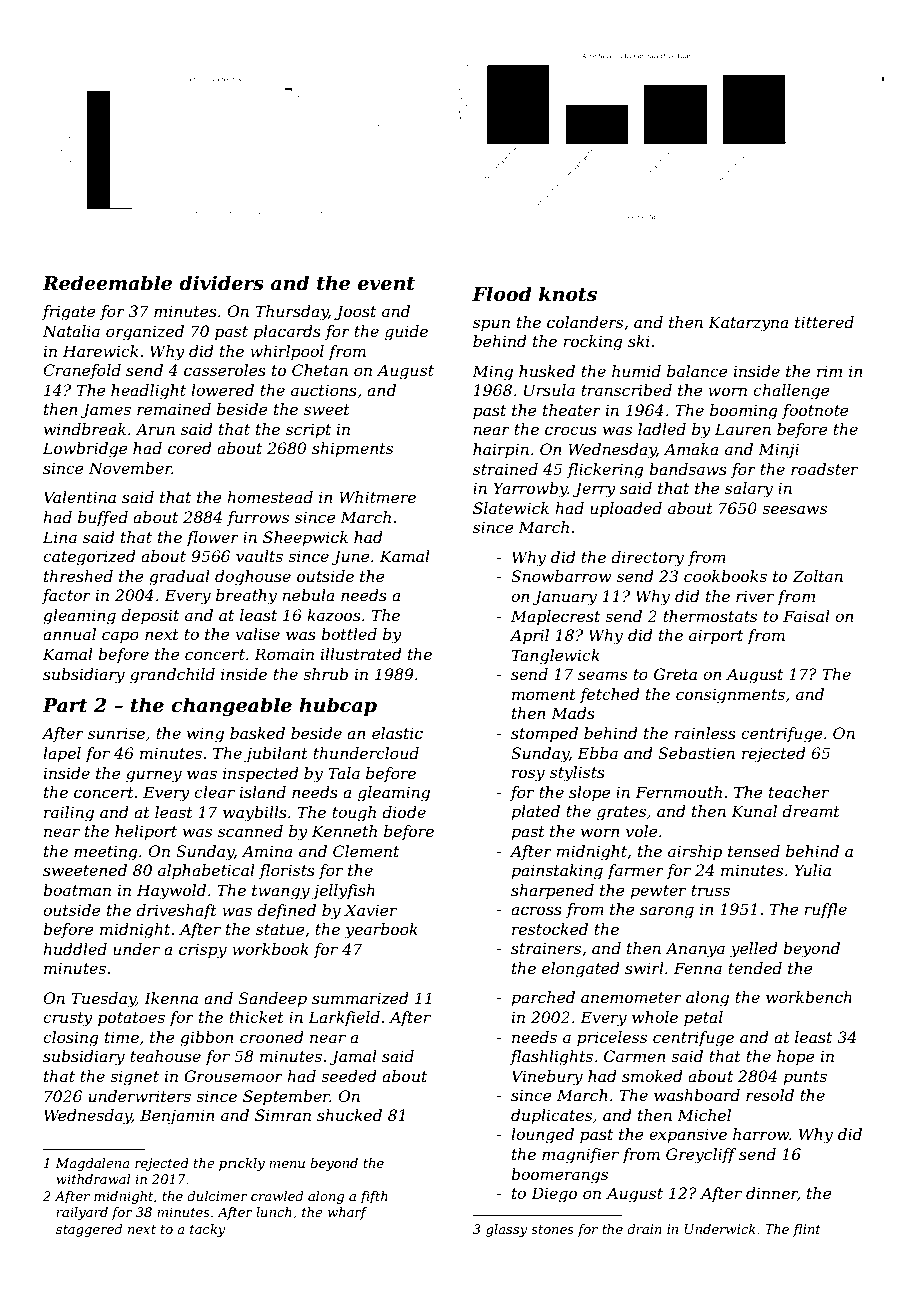 This page has height=1316, width=908. What do you see at coordinates (824, 322) in the page?
I see `tittered` at bounding box center [824, 322].
